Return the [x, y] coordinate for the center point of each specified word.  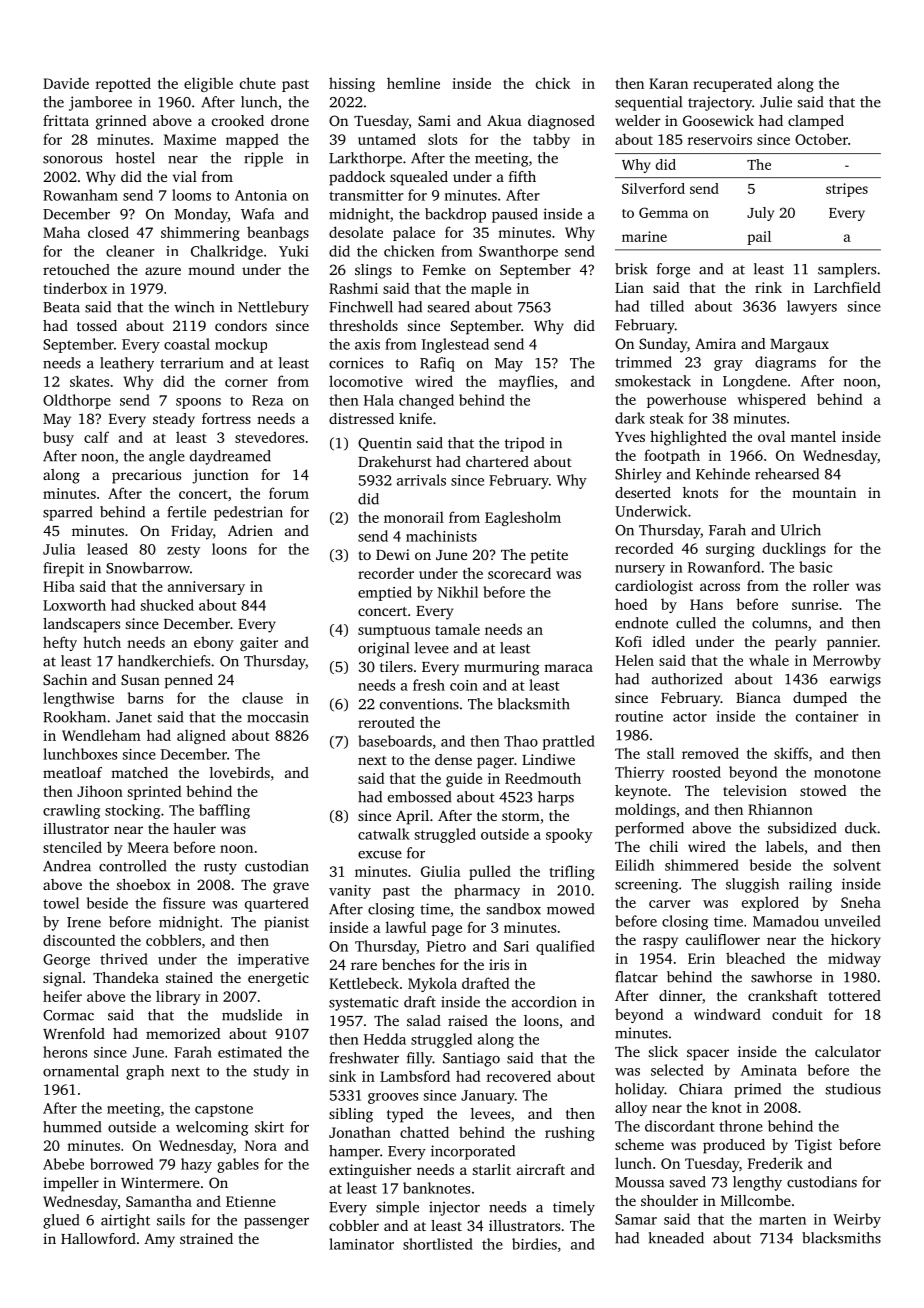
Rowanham [80, 195]
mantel [813, 436]
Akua [504, 120]
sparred [67, 513]
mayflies [526, 382]
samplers [847, 270]
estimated [250, 1052]
